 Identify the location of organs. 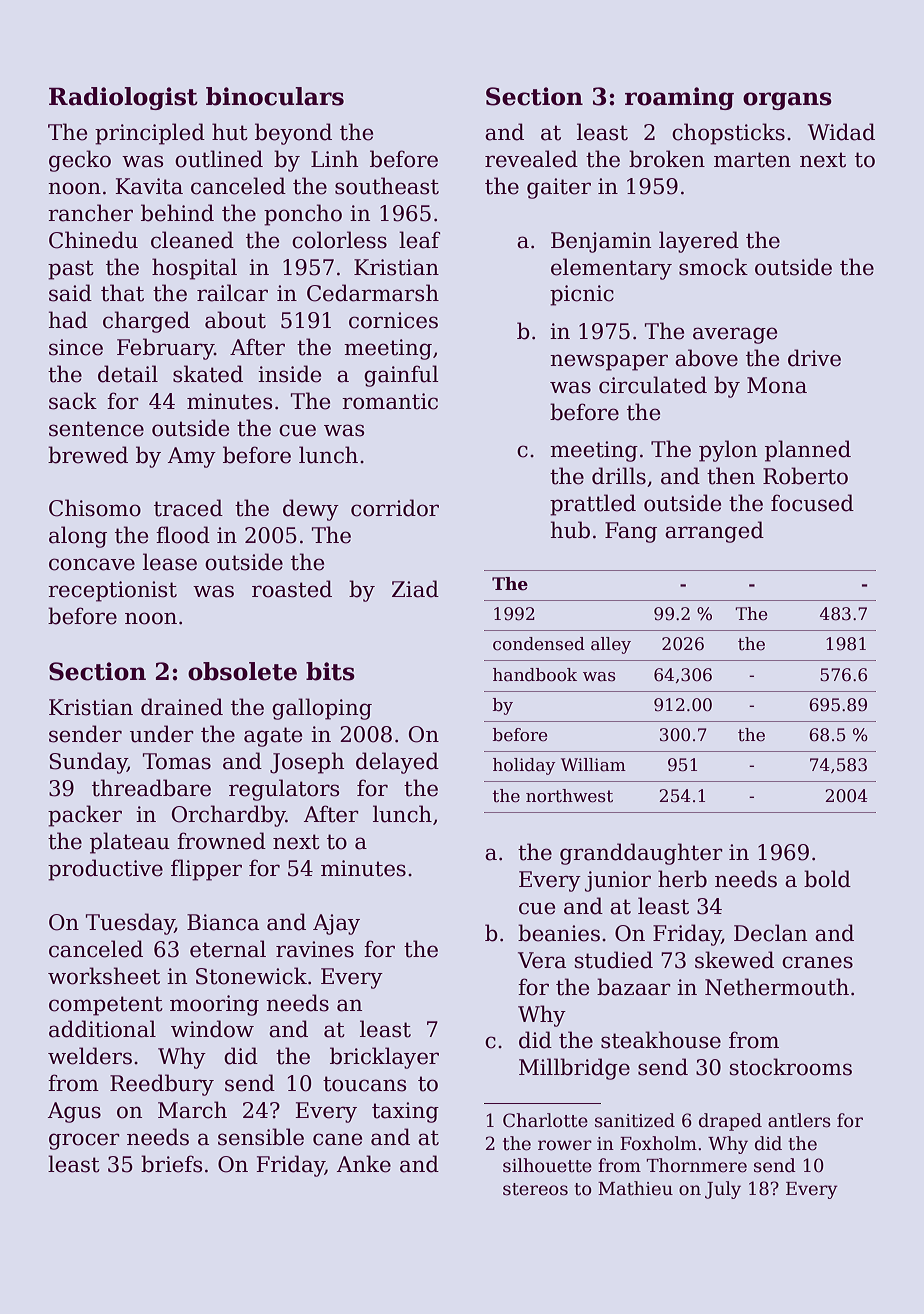
(787, 101).
